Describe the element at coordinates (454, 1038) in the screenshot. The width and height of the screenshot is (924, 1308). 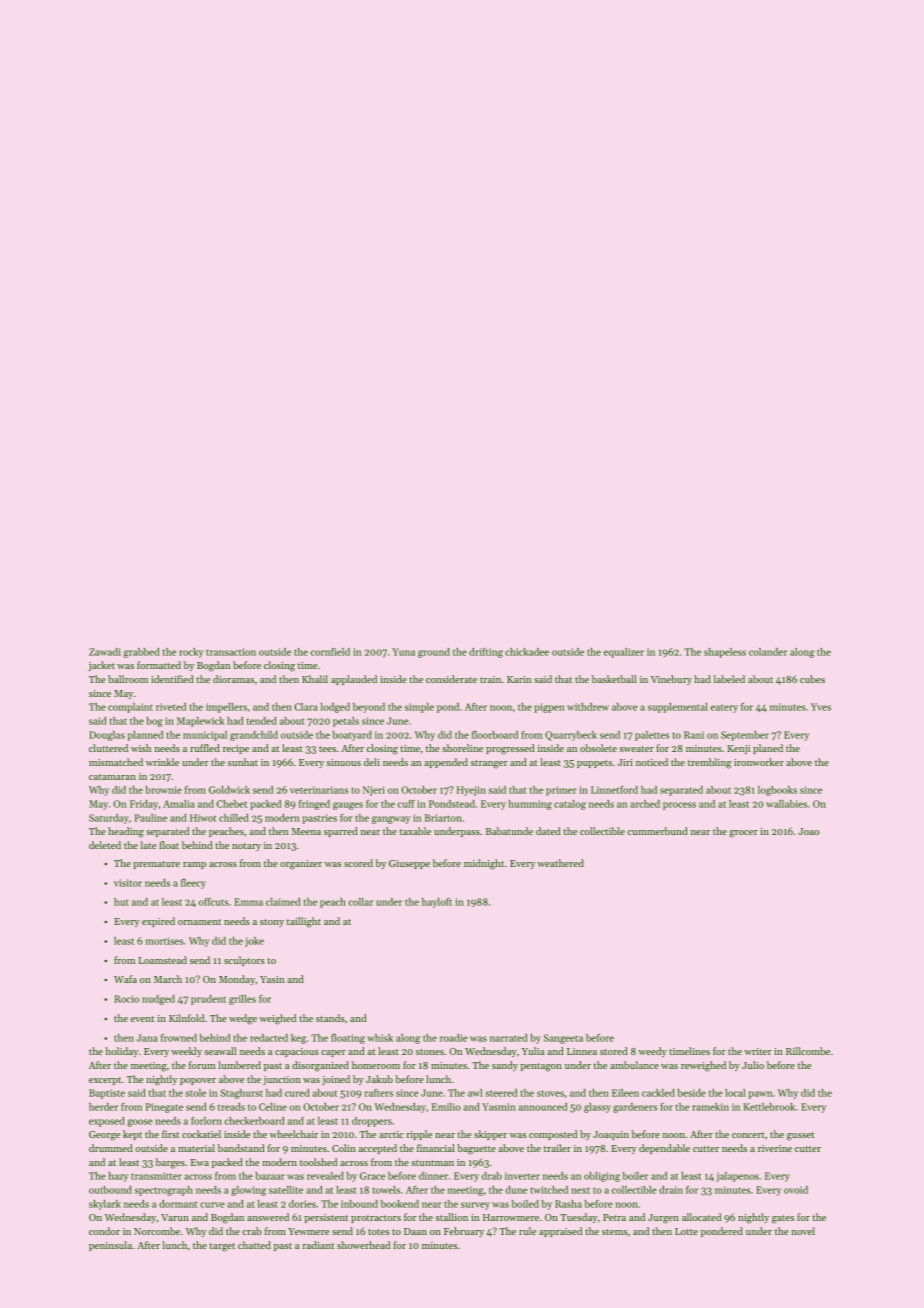
I see `roadie` at that location.
